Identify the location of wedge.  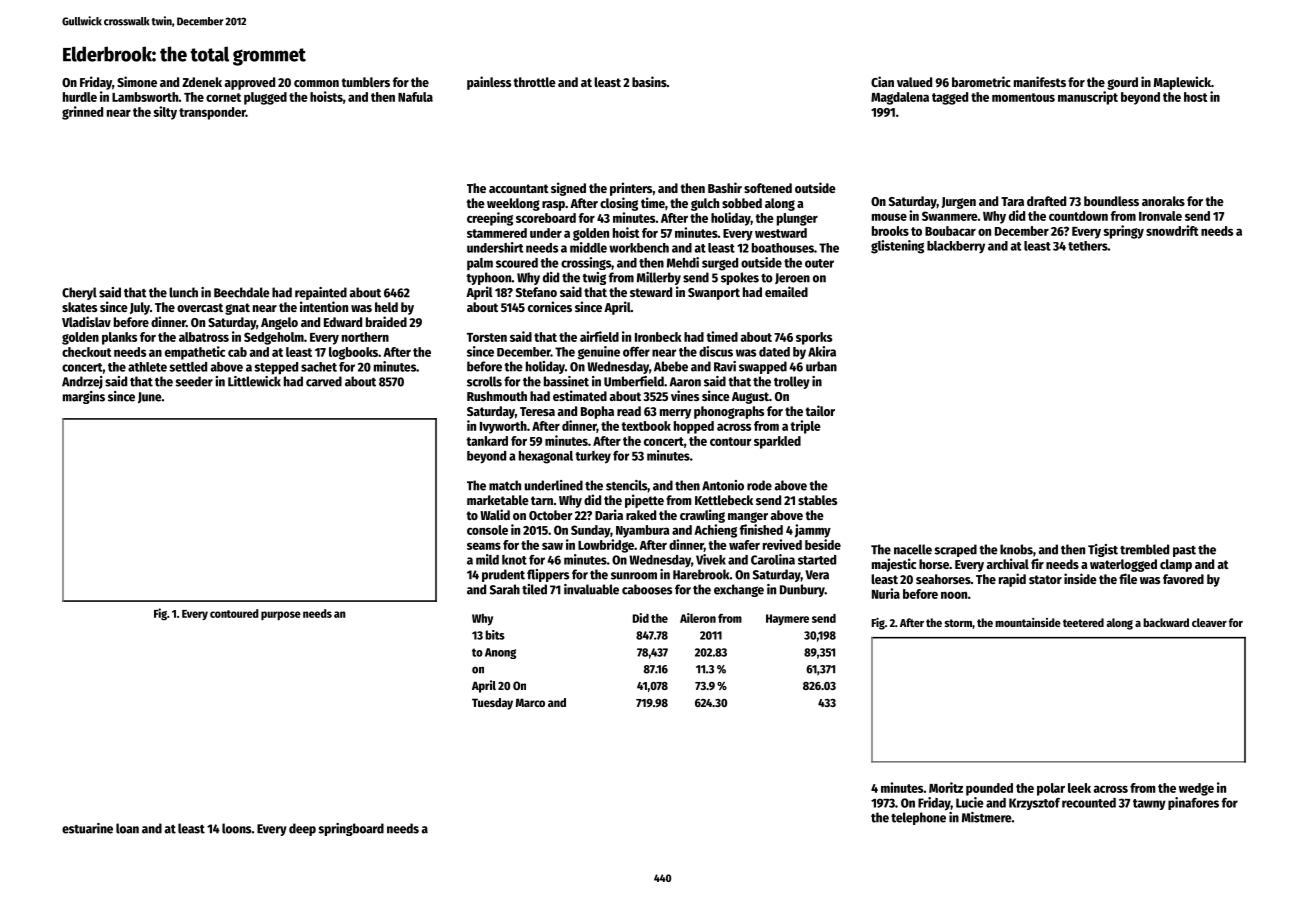
(1196, 789).
